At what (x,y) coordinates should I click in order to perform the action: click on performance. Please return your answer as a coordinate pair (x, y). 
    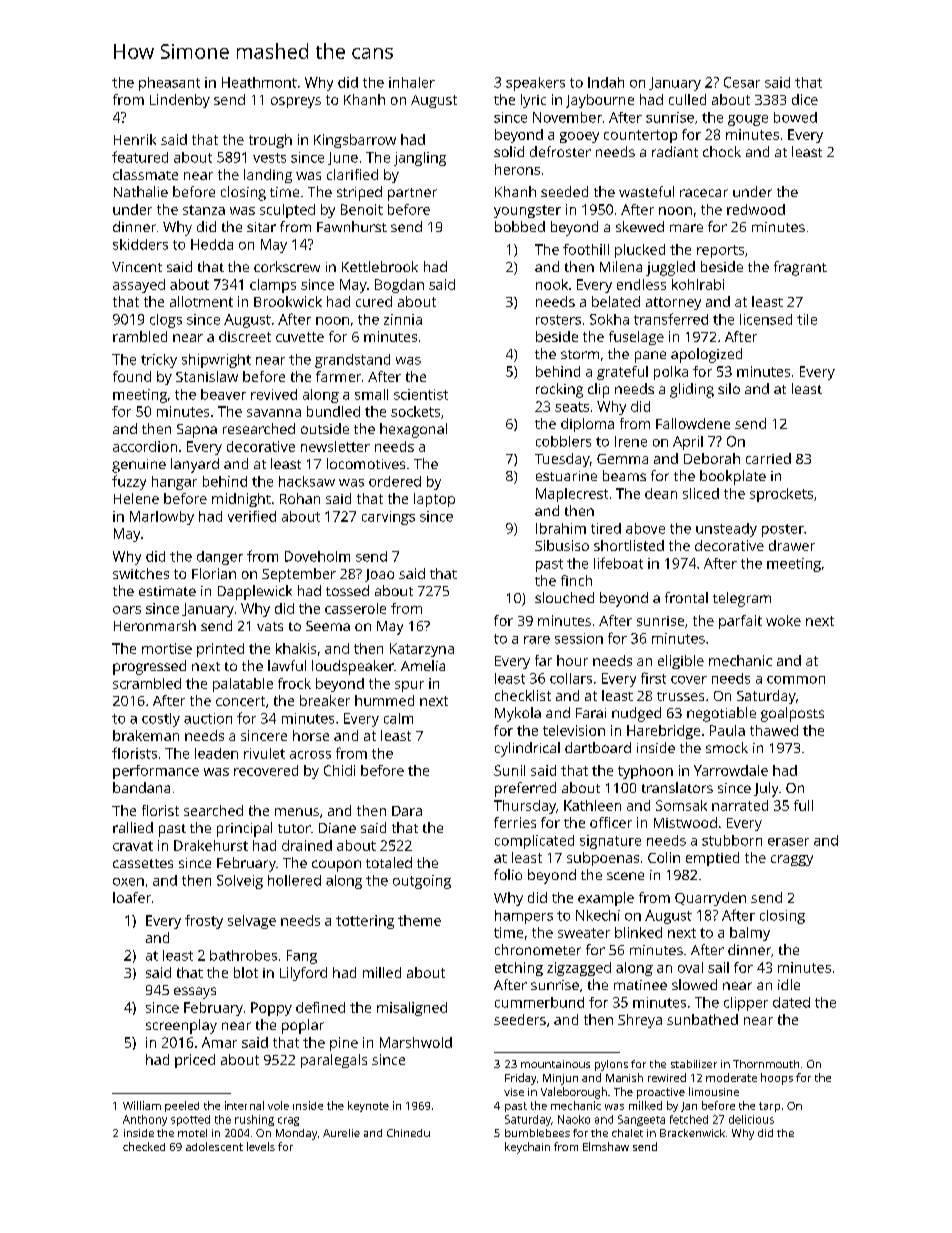
    Looking at the image, I should click on (156, 772).
